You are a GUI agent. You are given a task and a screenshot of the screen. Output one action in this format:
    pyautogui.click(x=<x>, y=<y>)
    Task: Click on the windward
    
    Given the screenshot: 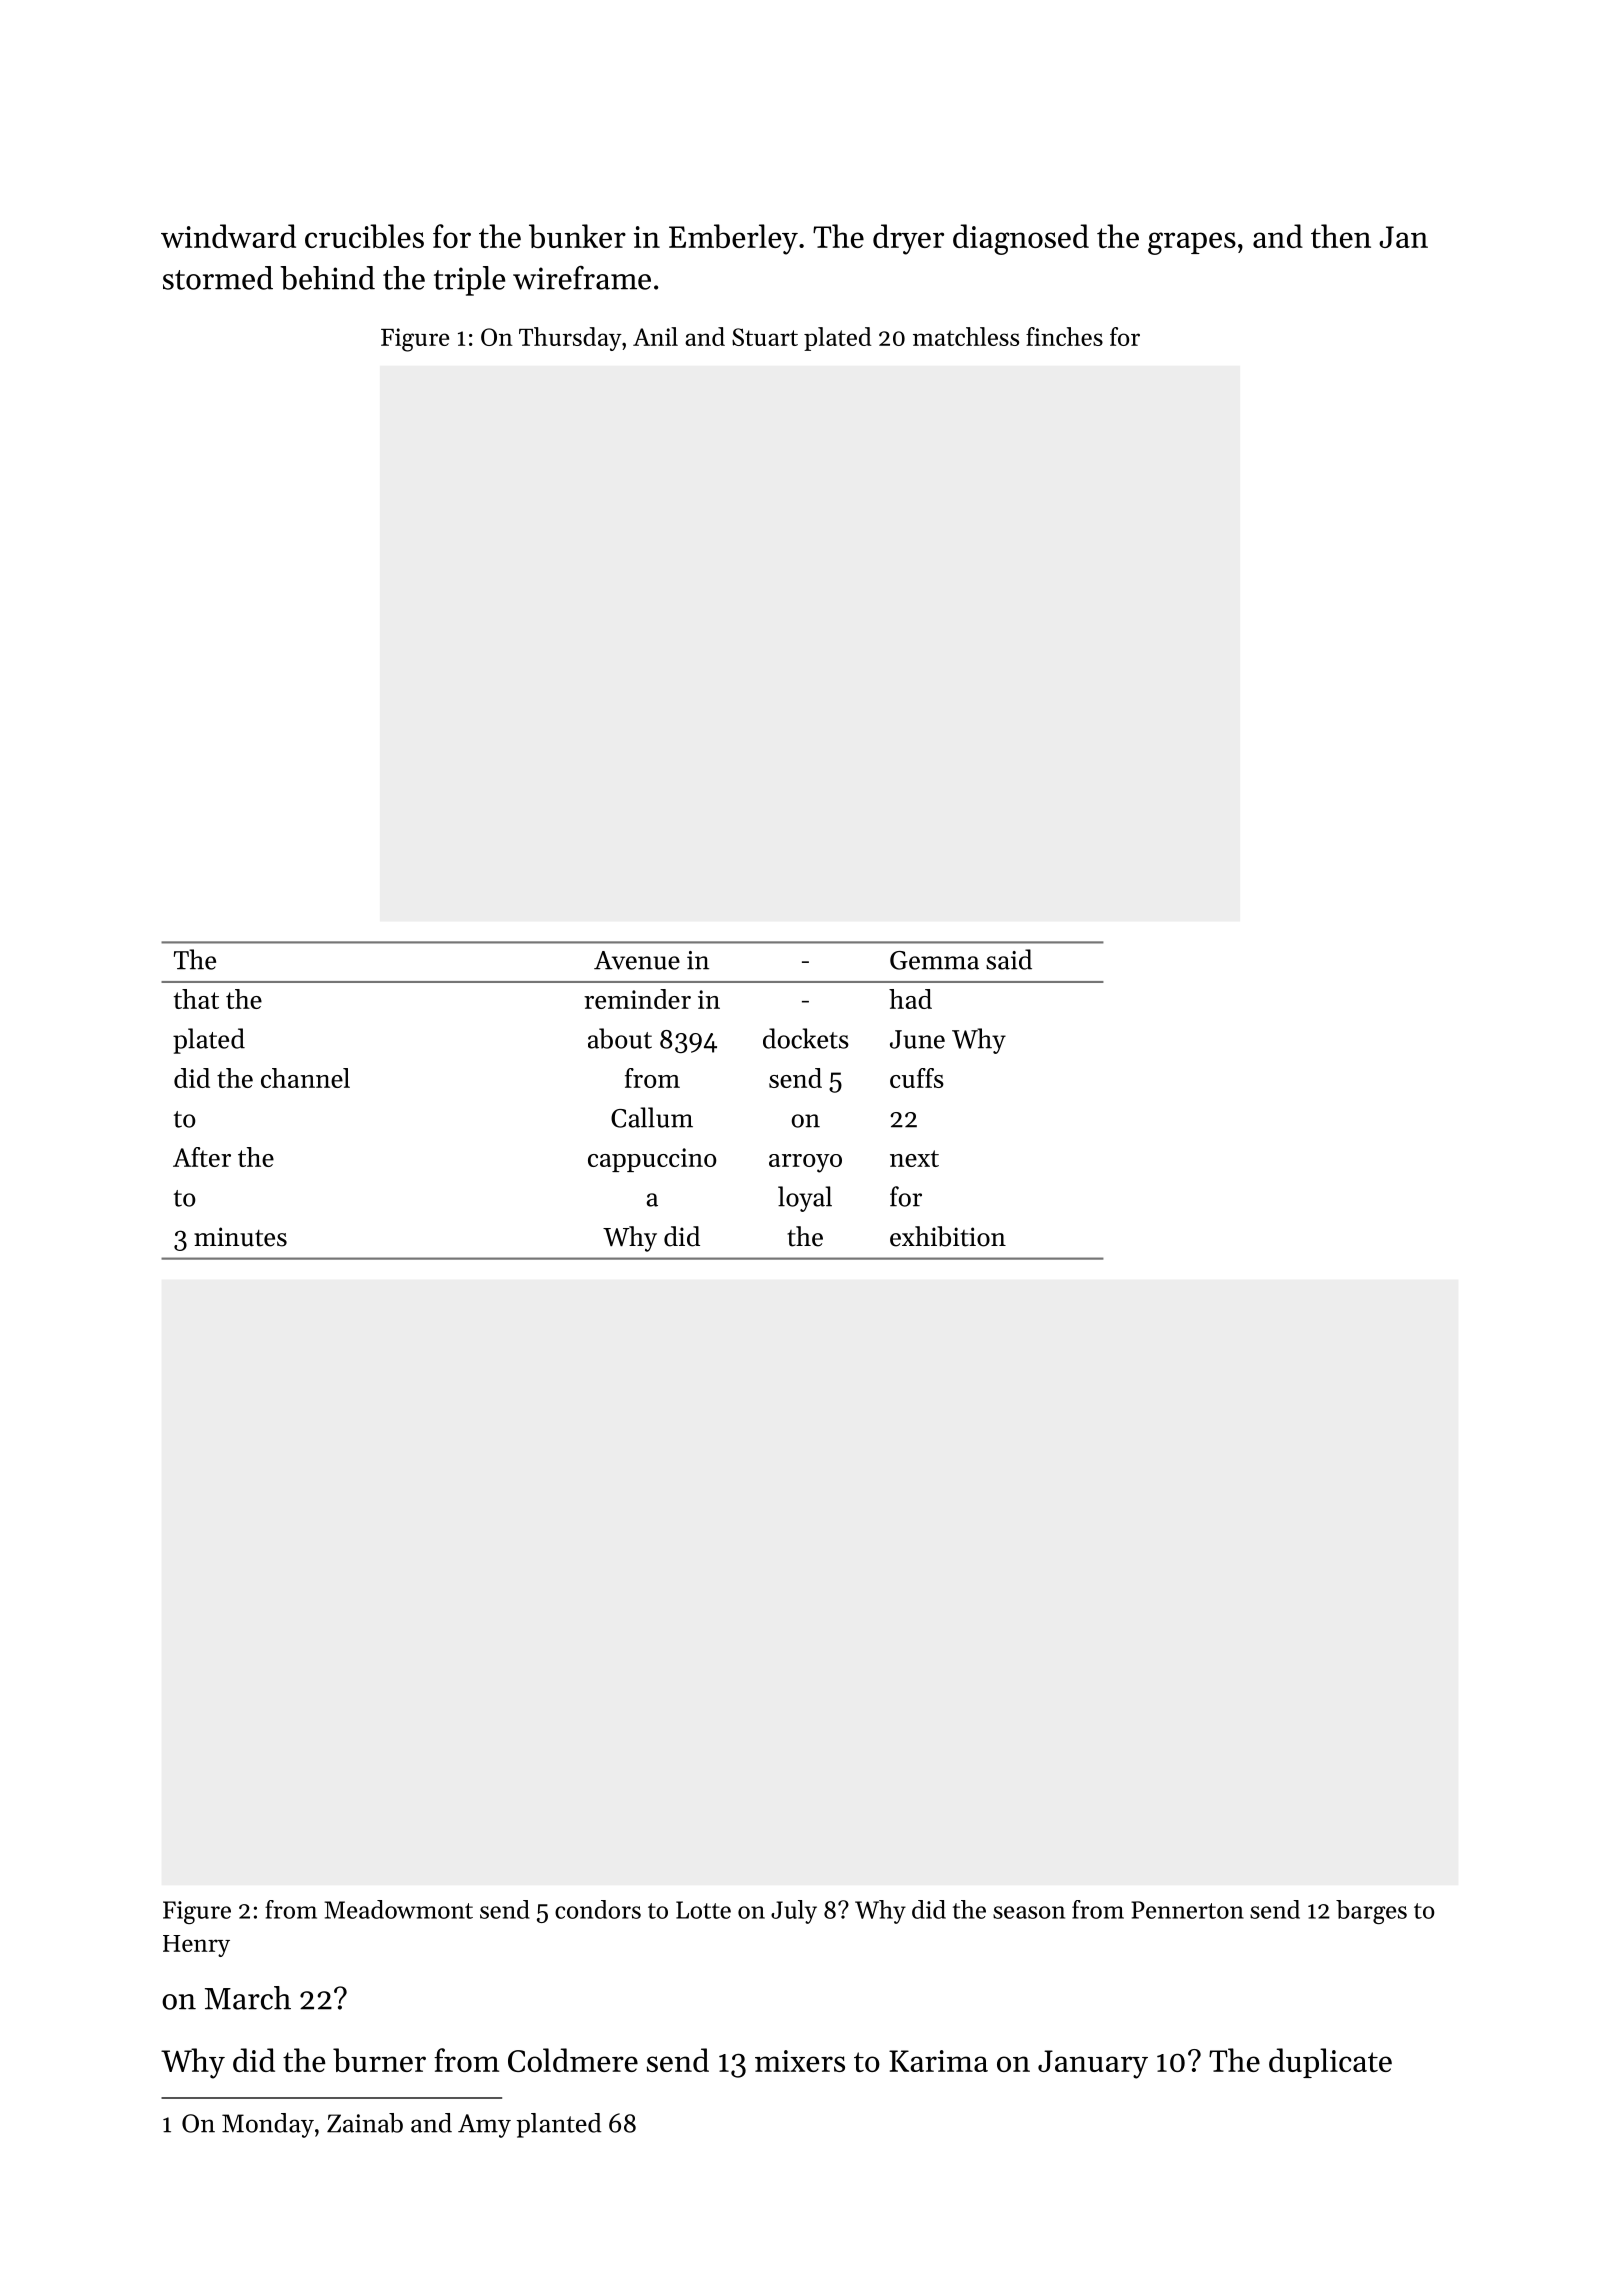 What is the action you would take?
    pyautogui.click(x=228, y=236)
